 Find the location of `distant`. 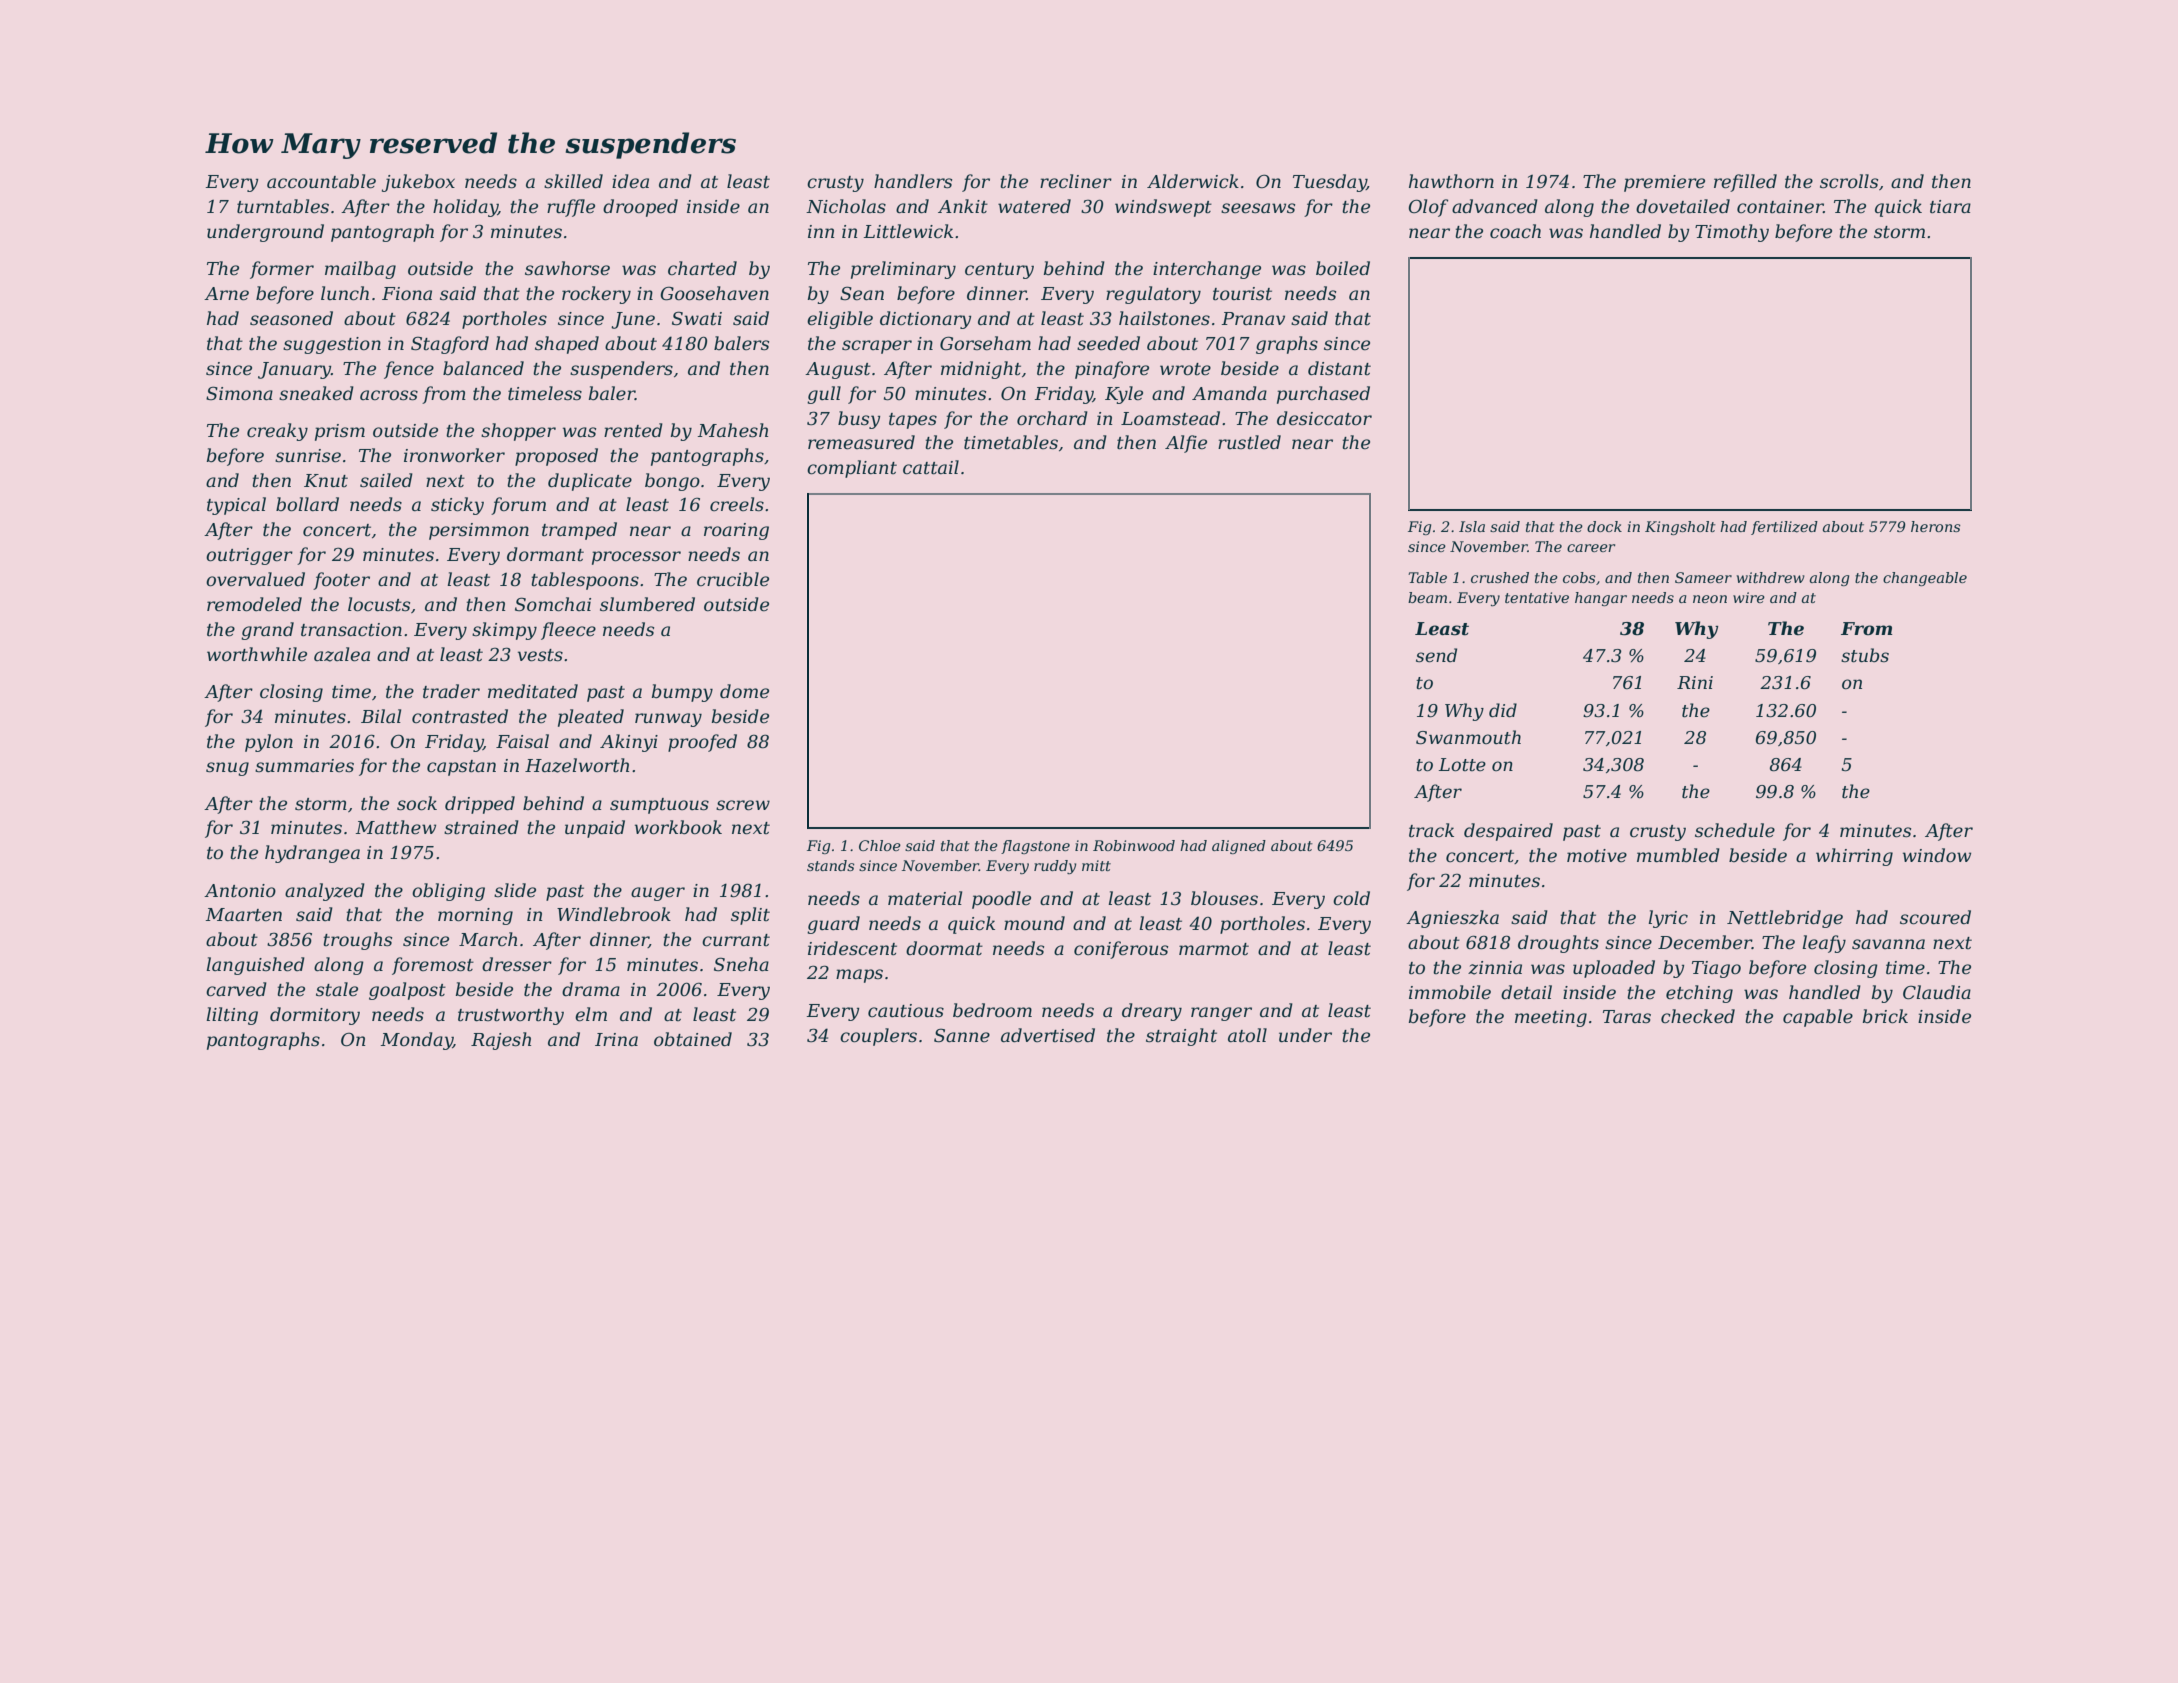

distant is located at coordinates (1339, 368).
